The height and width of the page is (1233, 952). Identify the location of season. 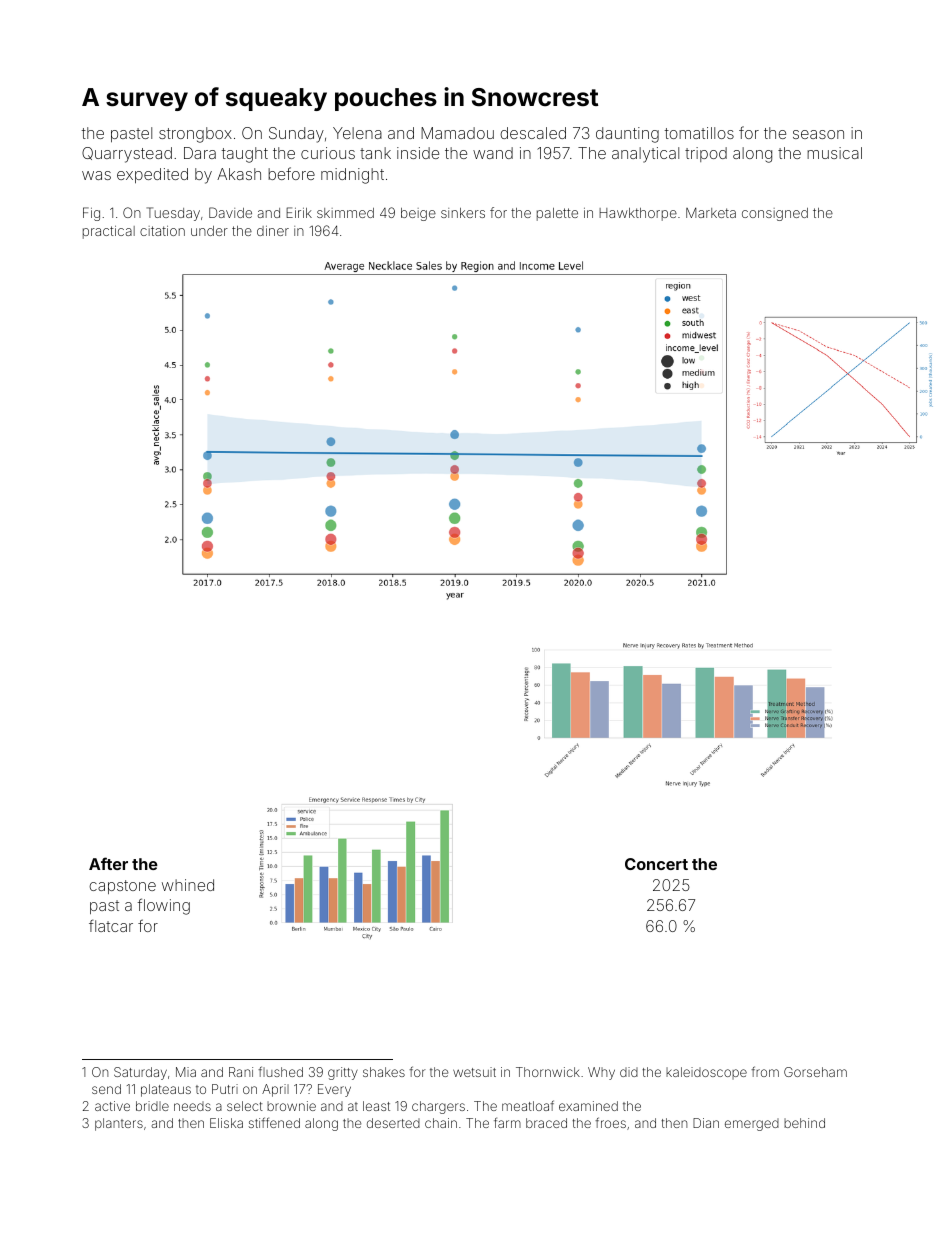
(818, 134).
